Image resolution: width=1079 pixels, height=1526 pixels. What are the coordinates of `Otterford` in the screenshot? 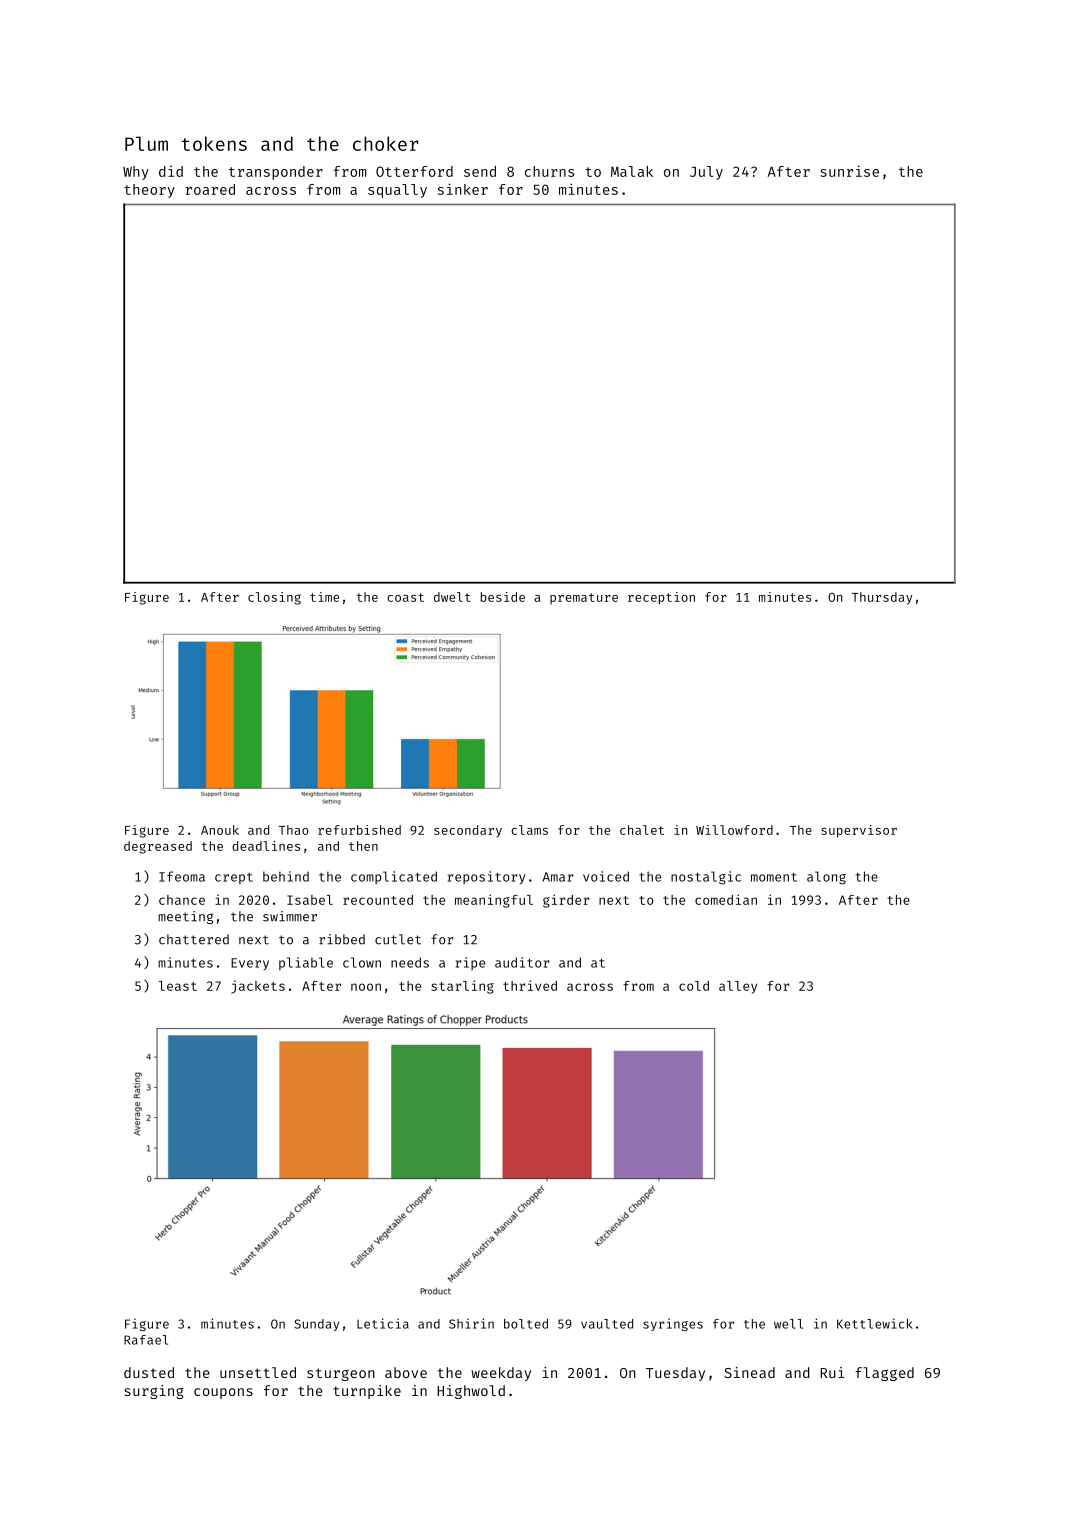 It's located at (414, 171).
